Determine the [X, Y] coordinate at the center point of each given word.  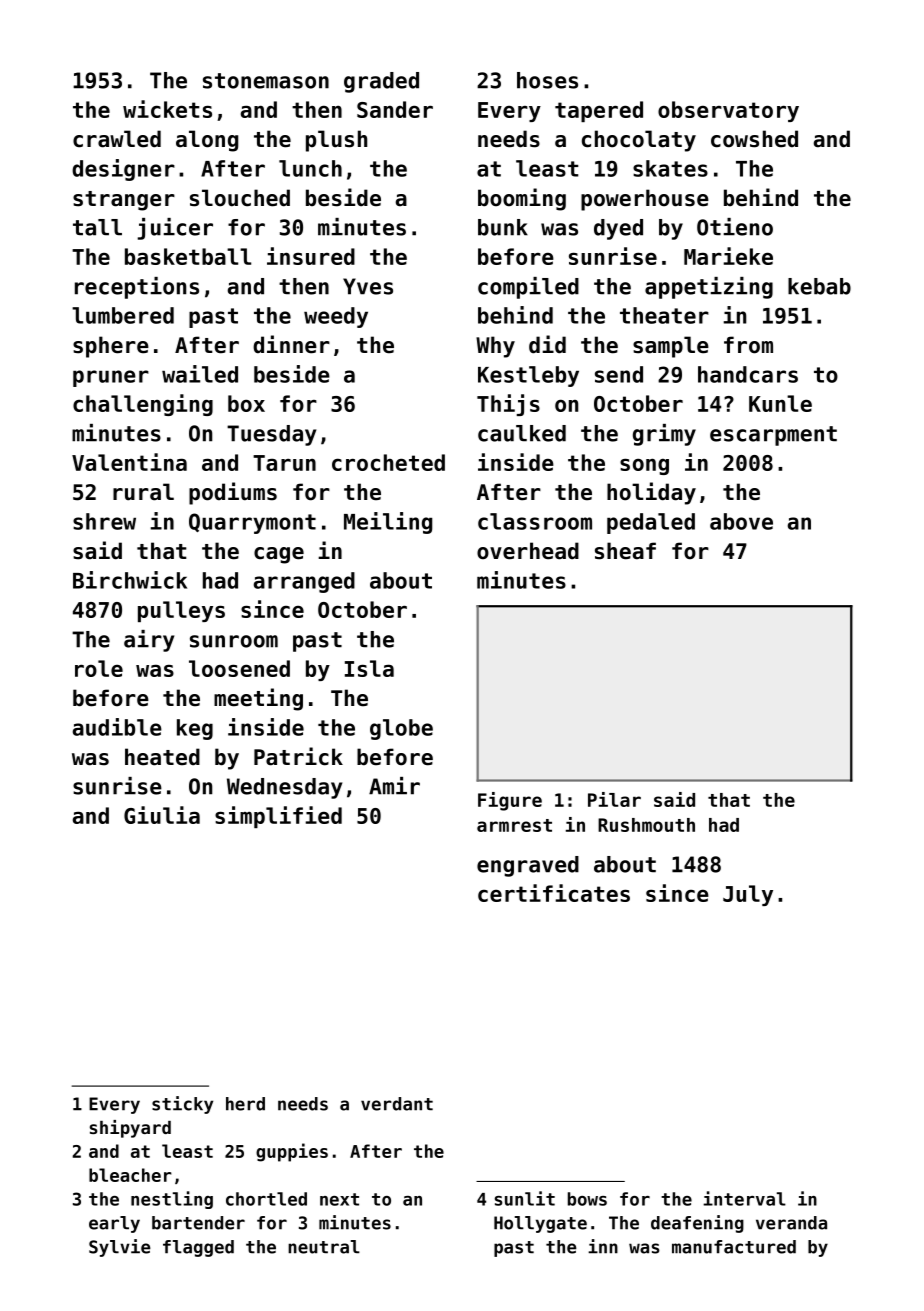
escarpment [773, 436]
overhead [528, 551]
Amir [394, 786]
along [207, 141]
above [741, 521]
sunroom [234, 641]
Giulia [162, 815]
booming [522, 199]
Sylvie [120, 1248]
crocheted [388, 462]
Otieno [735, 227]
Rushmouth [646, 825]
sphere [111, 347]
